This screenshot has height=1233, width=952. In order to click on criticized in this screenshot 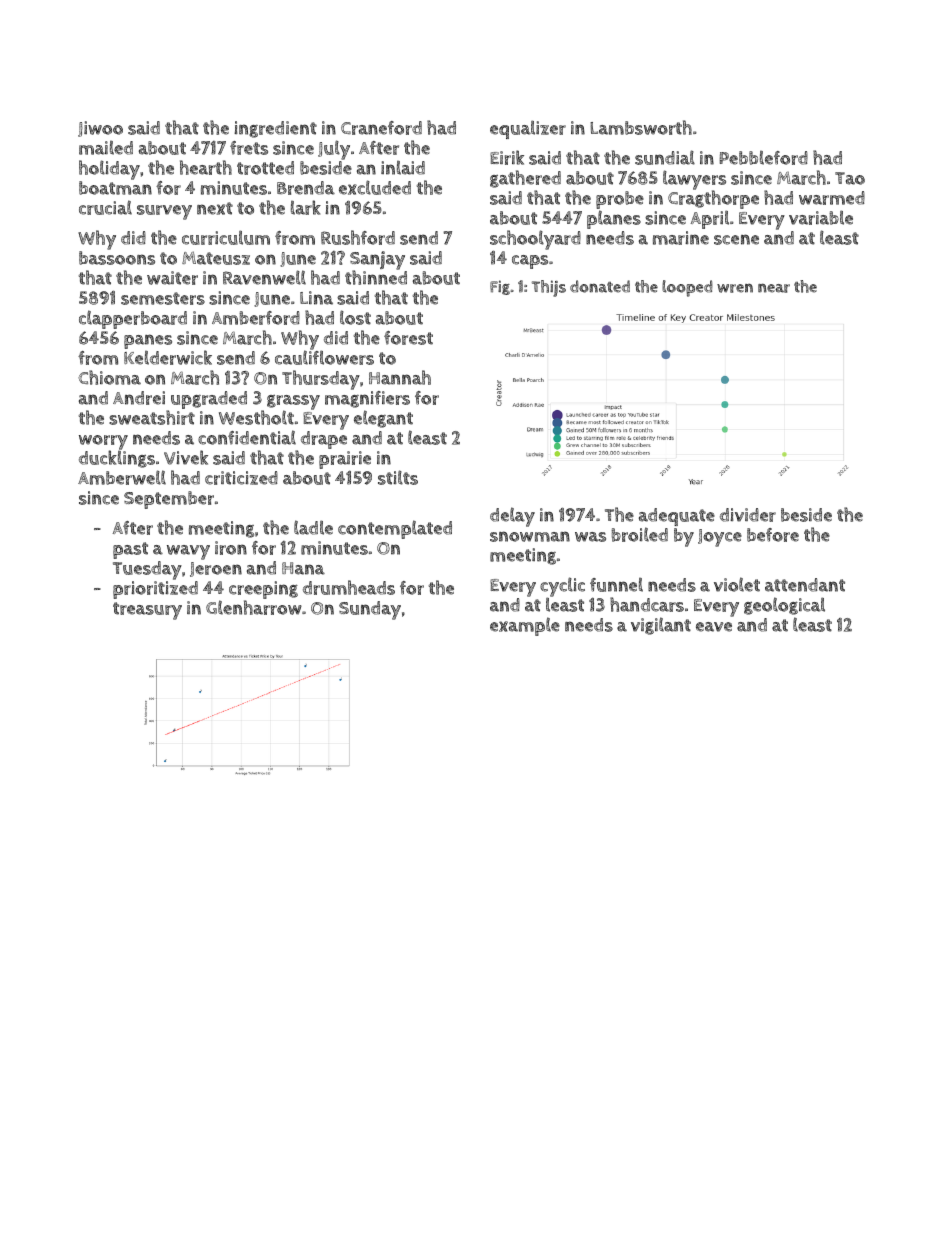, I will do `click(241, 478)`.
